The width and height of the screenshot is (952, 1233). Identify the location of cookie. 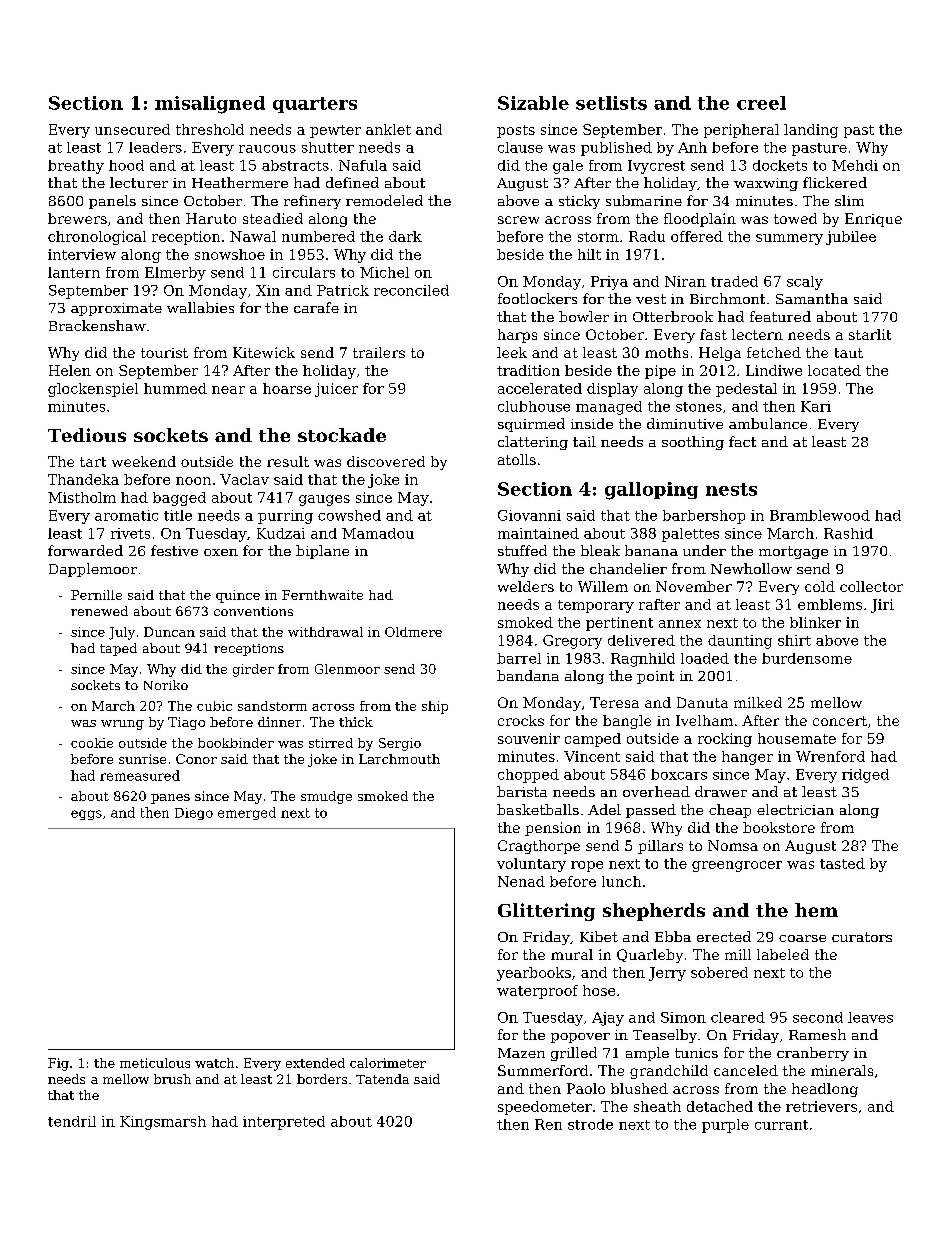
(92, 743).
